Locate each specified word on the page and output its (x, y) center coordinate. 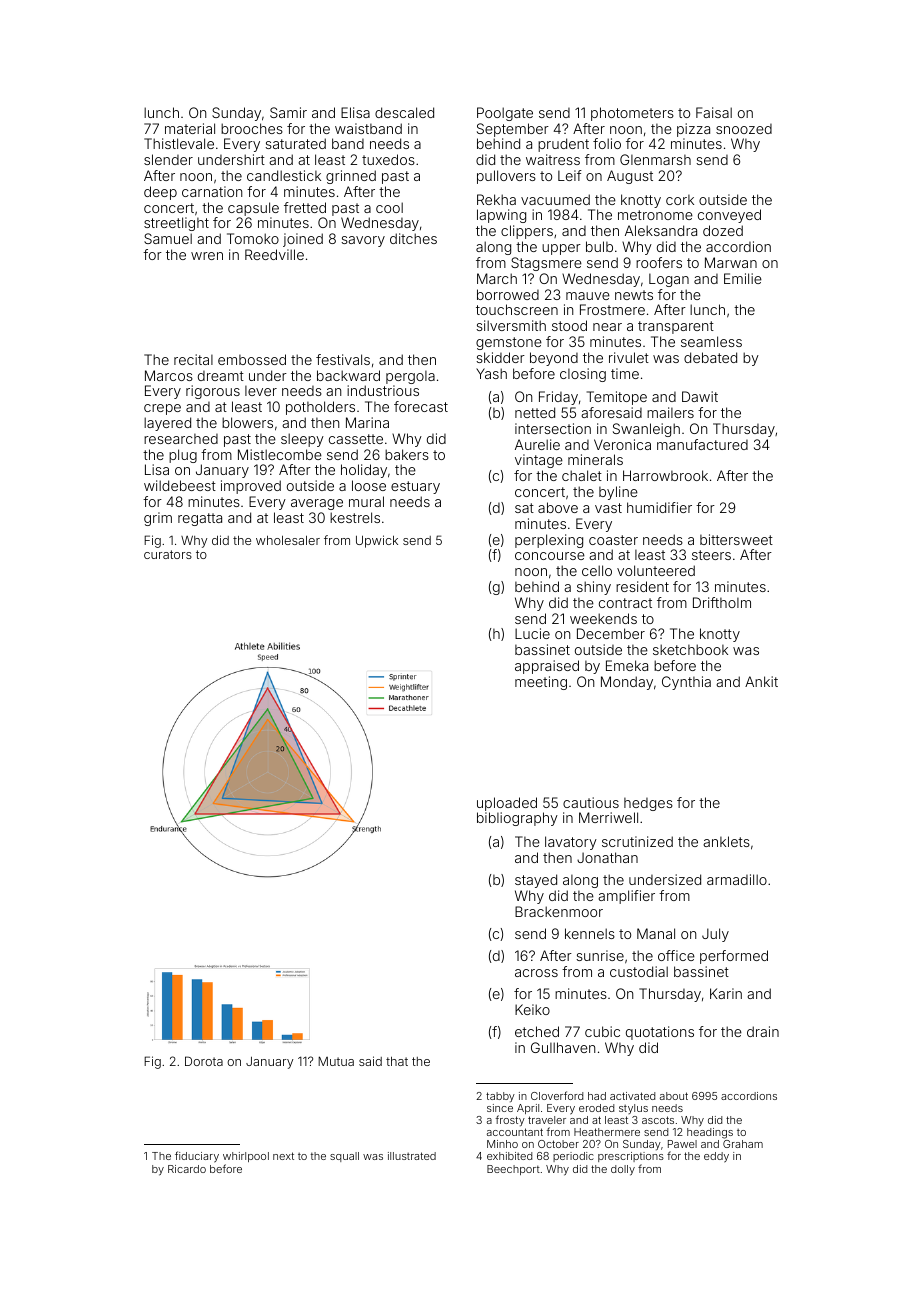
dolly (623, 1170)
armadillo (737, 879)
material (190, 128)
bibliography (517, 819)
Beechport (513, 1170)
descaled (404, 112)
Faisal (714, 112)
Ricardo (187, 1169)
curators (168, 554)
